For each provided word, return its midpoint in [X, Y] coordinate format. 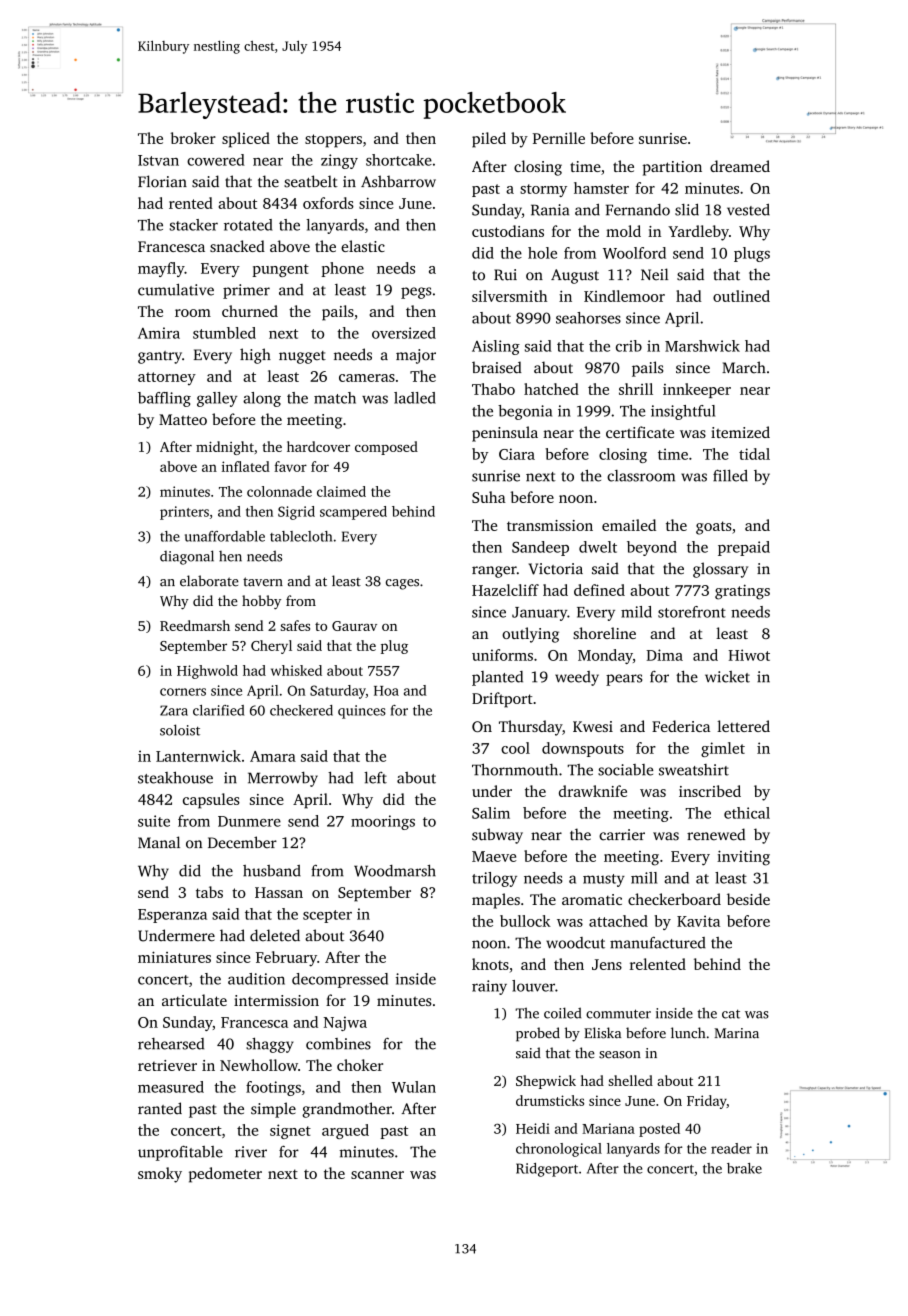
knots [490, 964]
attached [618, 921]
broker [193, 138]
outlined [741, 296]
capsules [211, 801]
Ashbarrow [398, 181]
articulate [194, 1000]
